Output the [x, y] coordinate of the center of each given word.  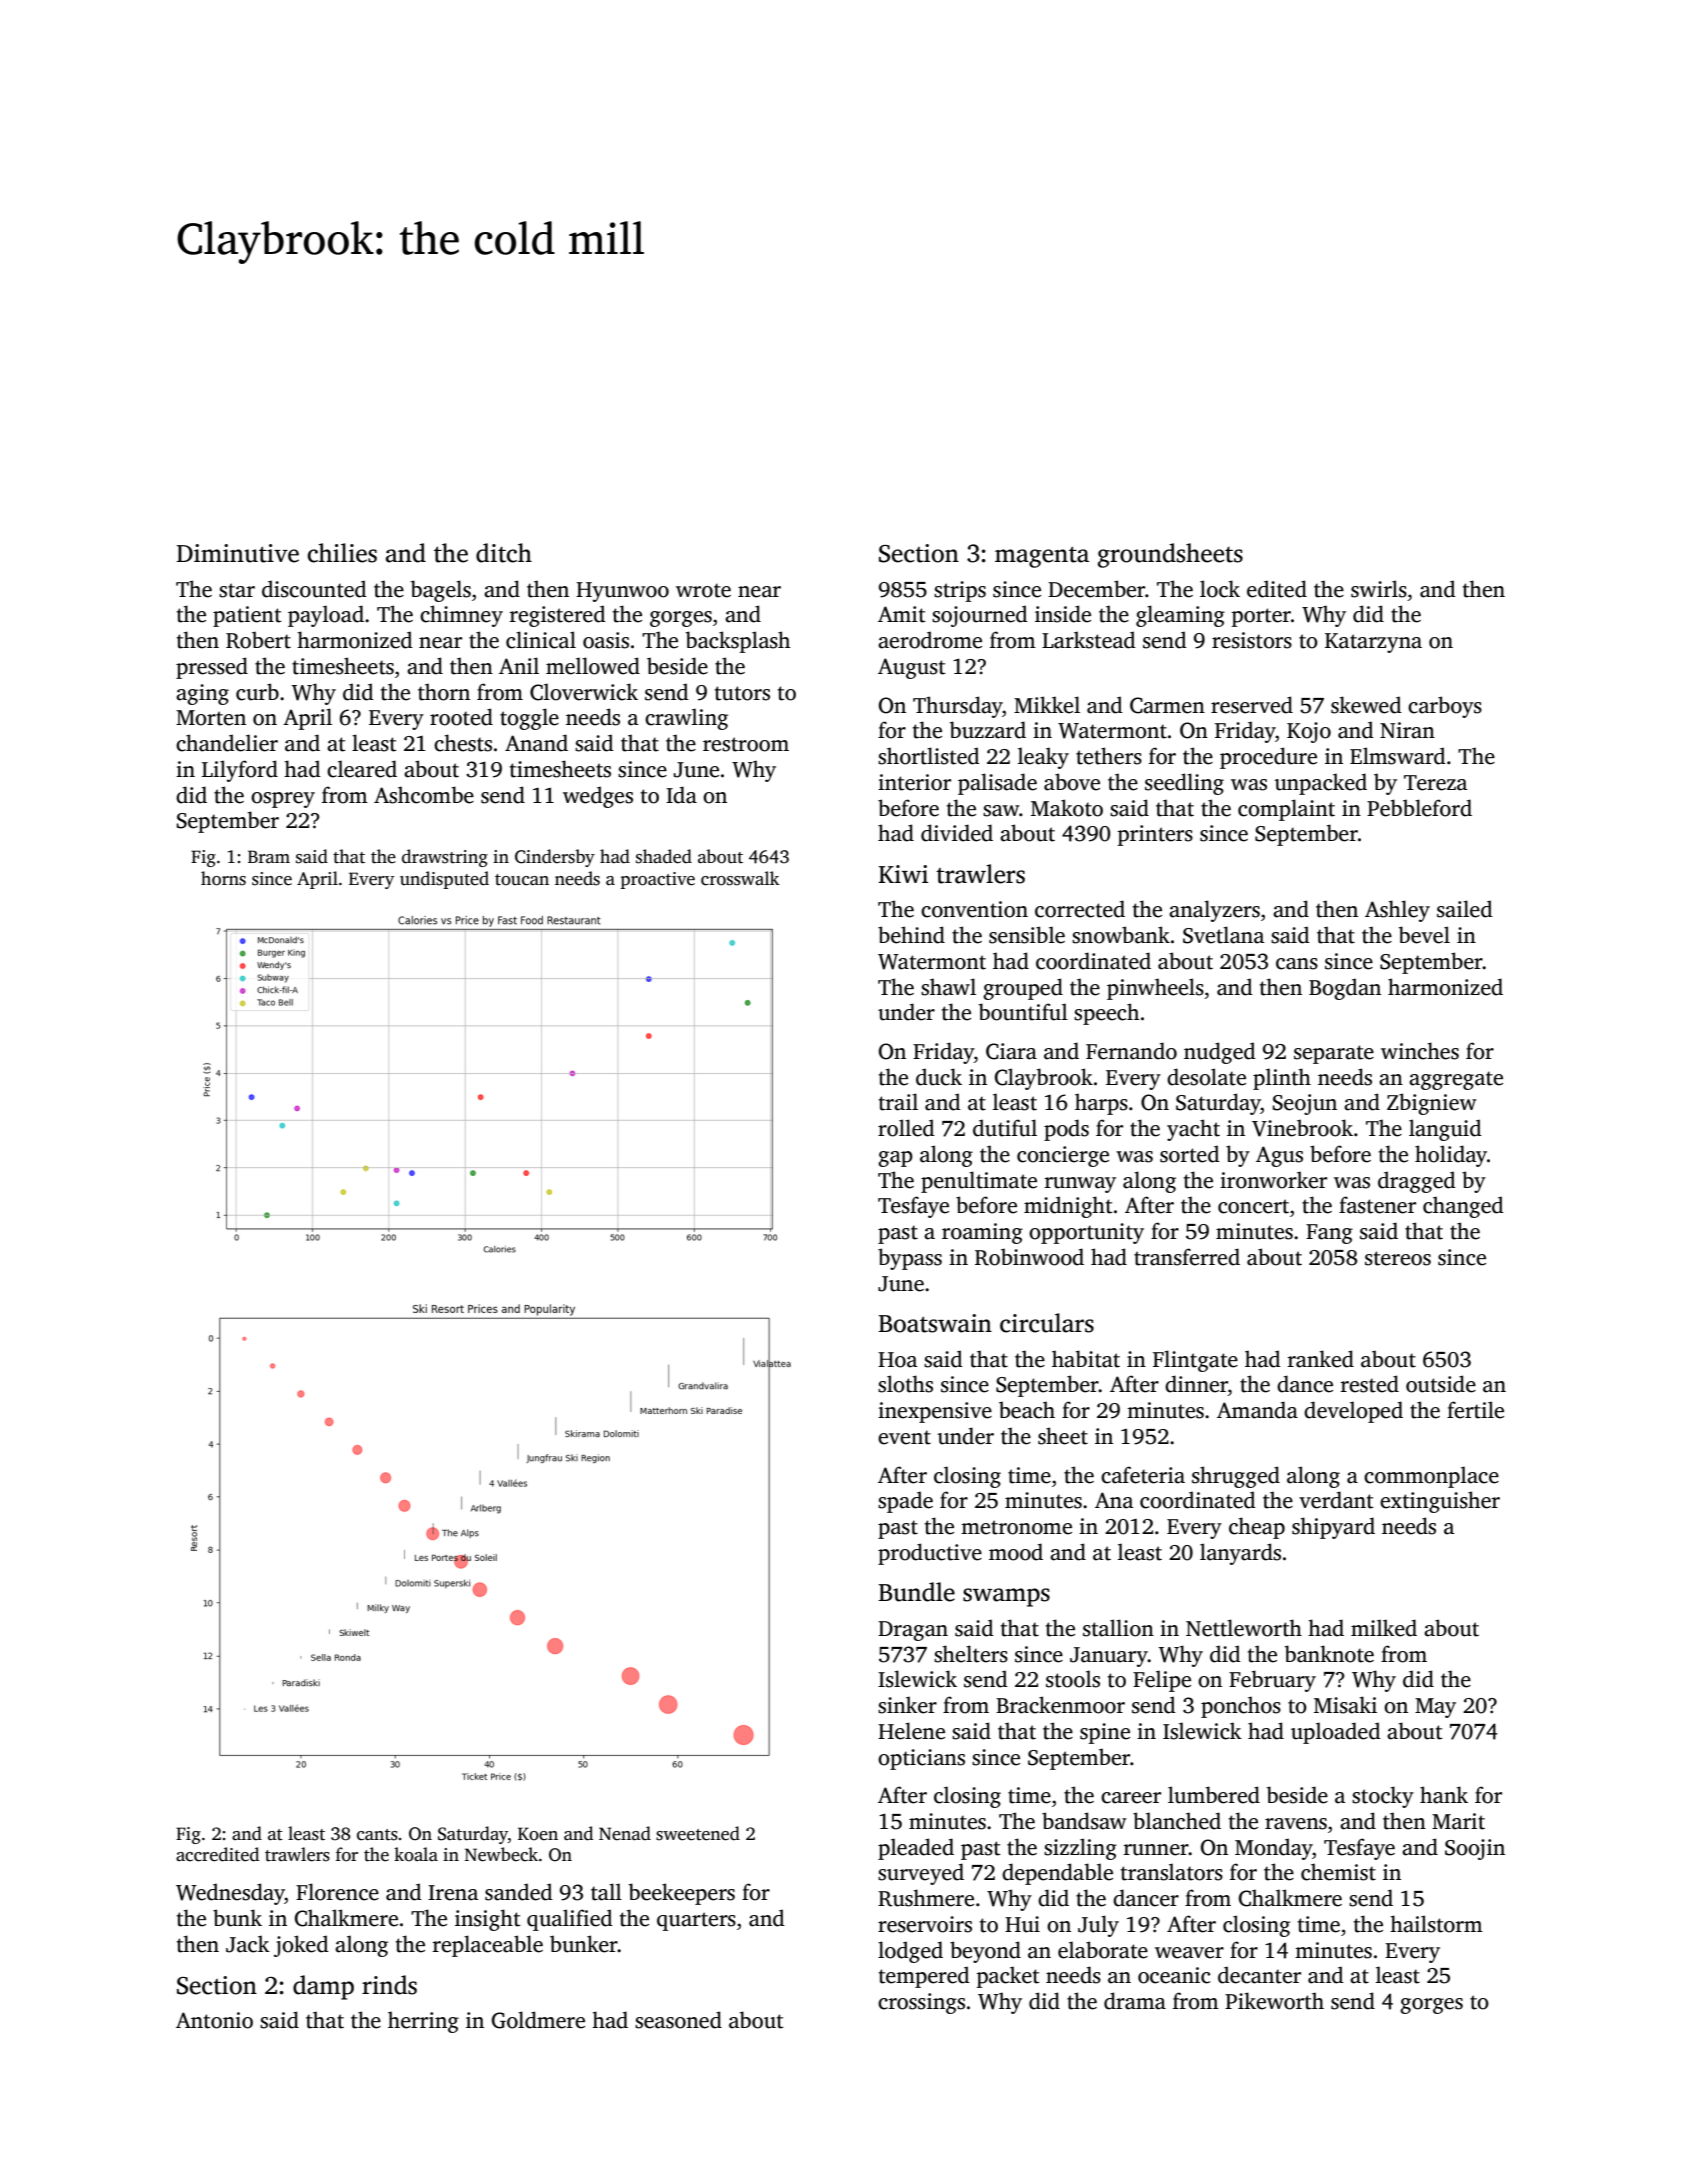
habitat [1086, 1359]
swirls [1379, 589]
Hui [1022, 1924]
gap [895, 1159]
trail [898, 1102]
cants [377, 1835]
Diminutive [237, 553]
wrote [703, 590]
